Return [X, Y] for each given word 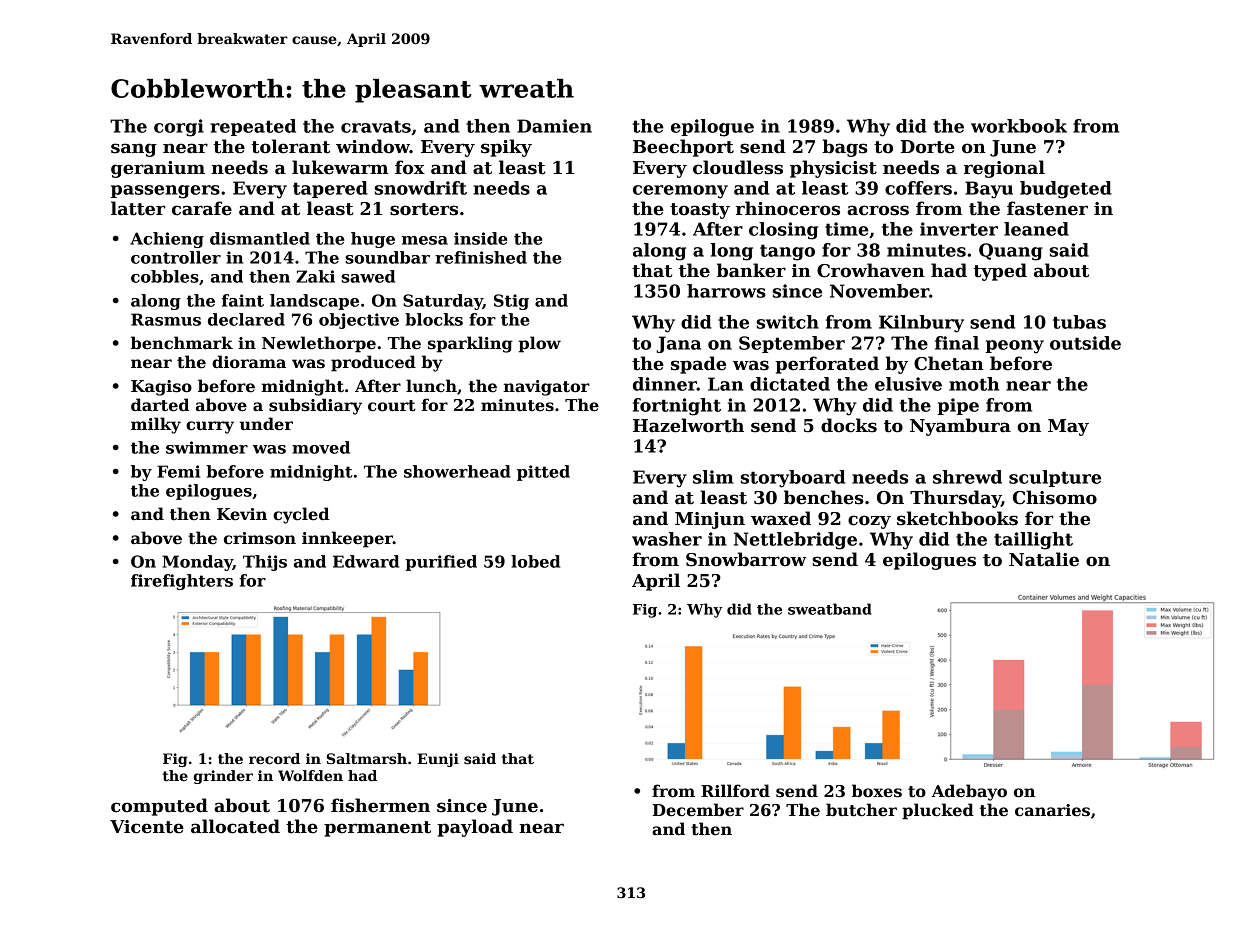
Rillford [735, 790]
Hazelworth [688, 425]
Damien [554, 126]
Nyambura [960, 427]
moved [321, 447]
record [274, 758]
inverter [959, 229]
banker [751, 270]
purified [441, 563]
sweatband [830, 609]
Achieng [167, 240]
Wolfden [310, 775]
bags [845, 148]
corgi [179, 128]
